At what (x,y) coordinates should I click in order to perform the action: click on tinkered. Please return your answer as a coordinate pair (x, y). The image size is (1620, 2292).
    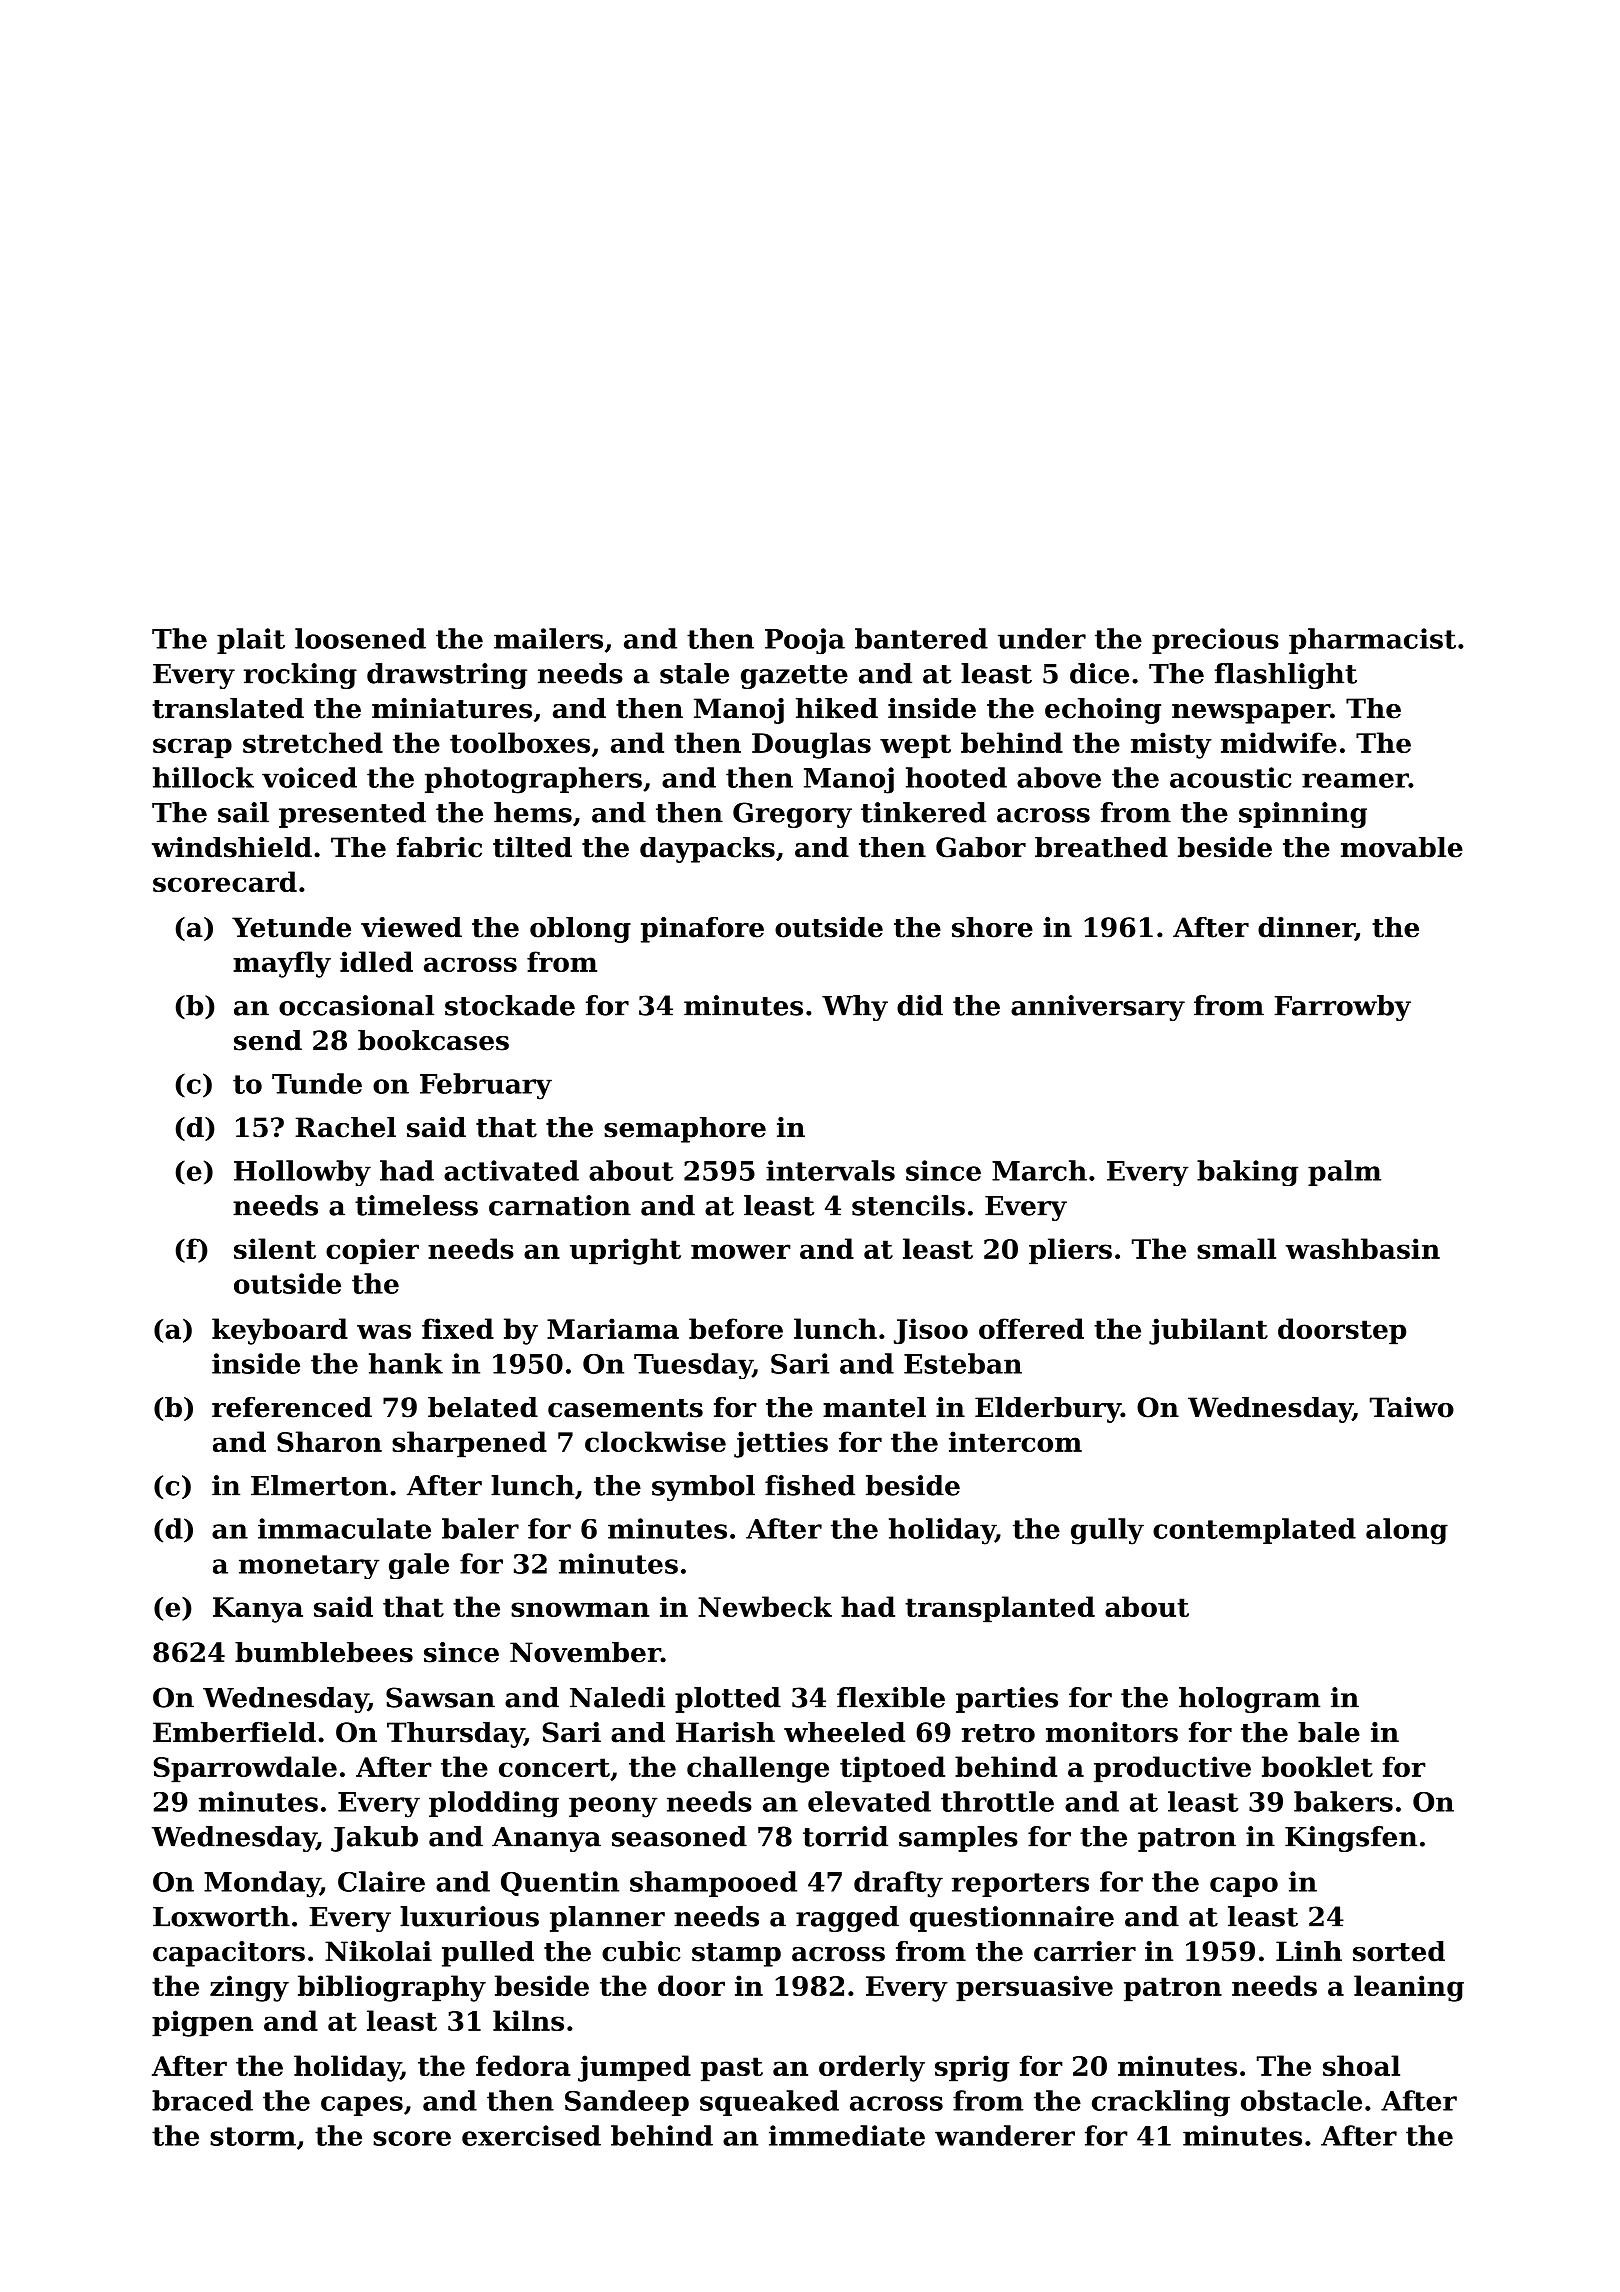
    Looking at the image, I should click on (923, 812).
